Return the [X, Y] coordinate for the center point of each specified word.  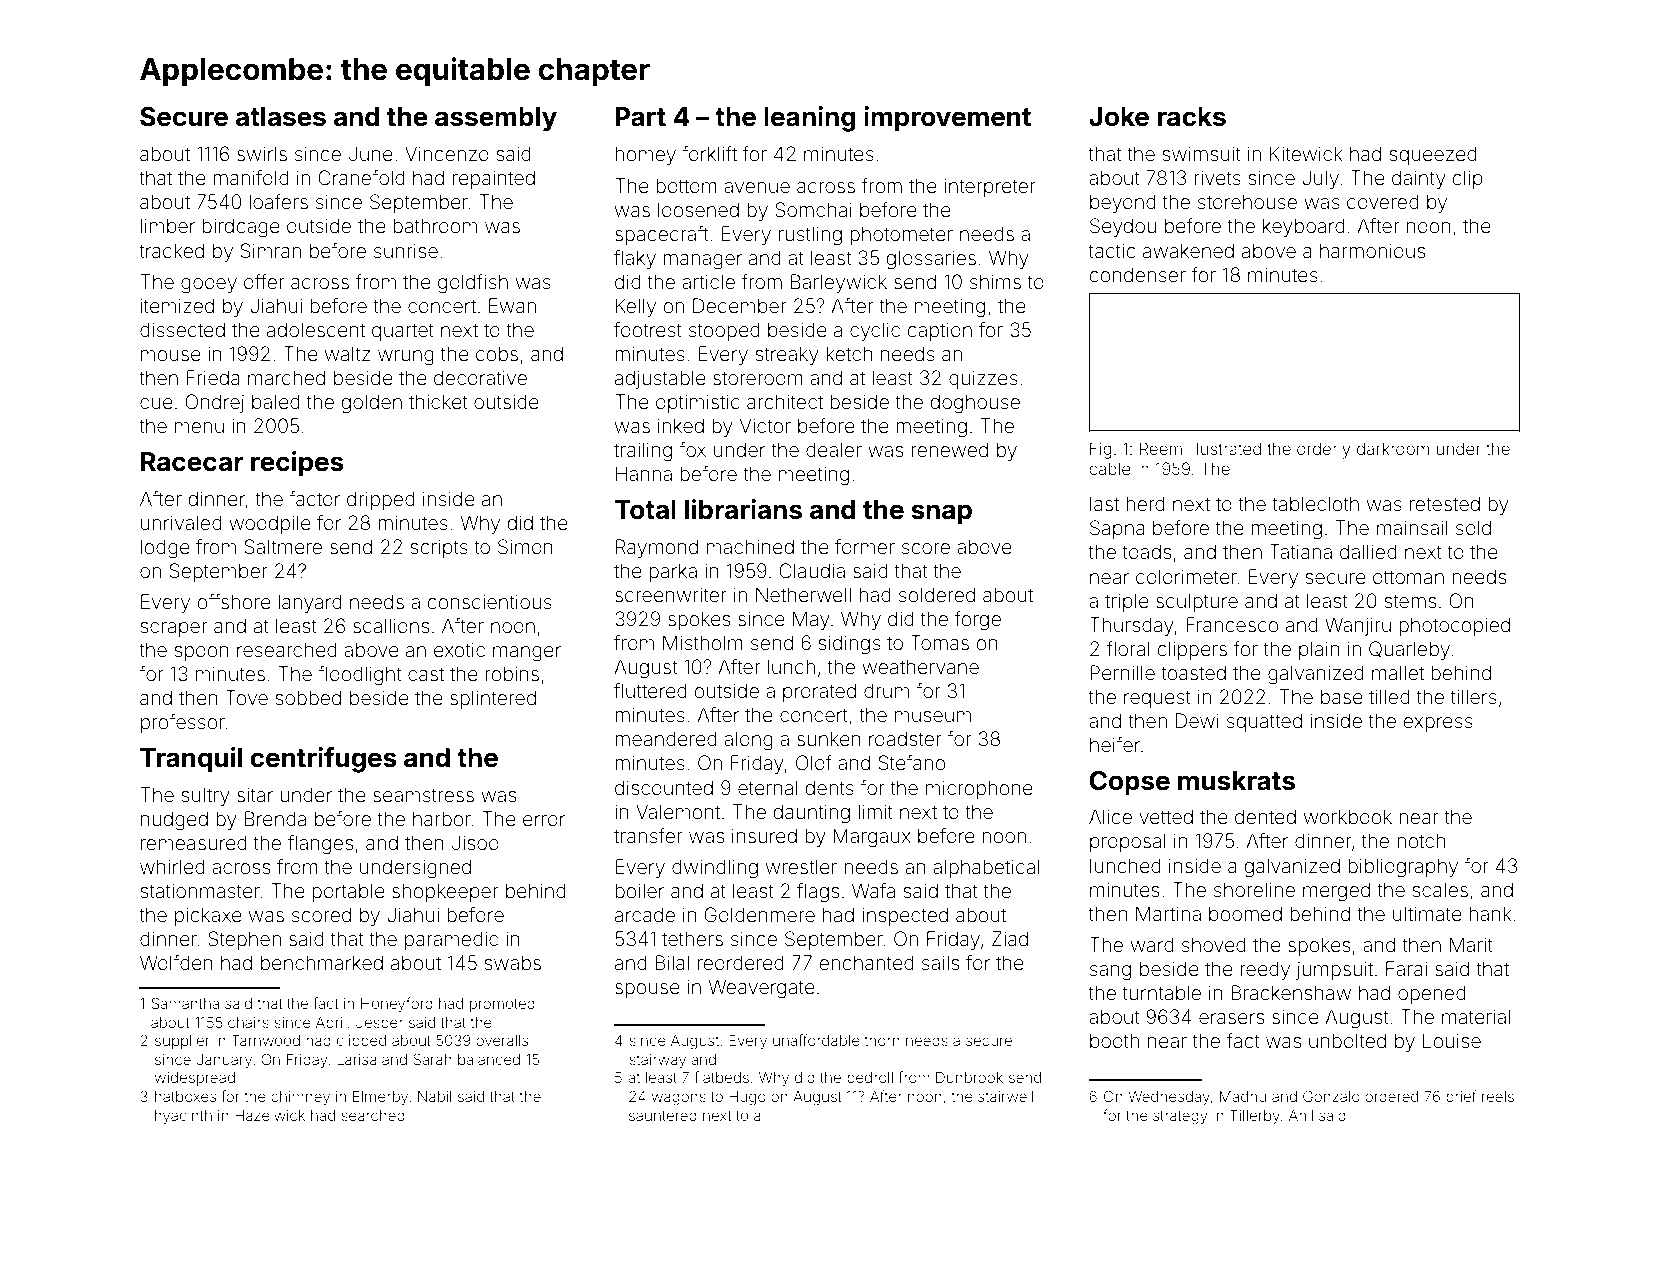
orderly [1323, 450]
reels [1498, 1096]
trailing [643, 452]
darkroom [1393, 448]
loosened [698, 209]
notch [1421, 840]
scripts [439, 548]
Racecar [192, 462]
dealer [834, 449]
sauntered [663, 1115]
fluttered [650, 690]
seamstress [423, 795]
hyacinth [183, 1117]
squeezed [1433, 155]
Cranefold [361, 177]
